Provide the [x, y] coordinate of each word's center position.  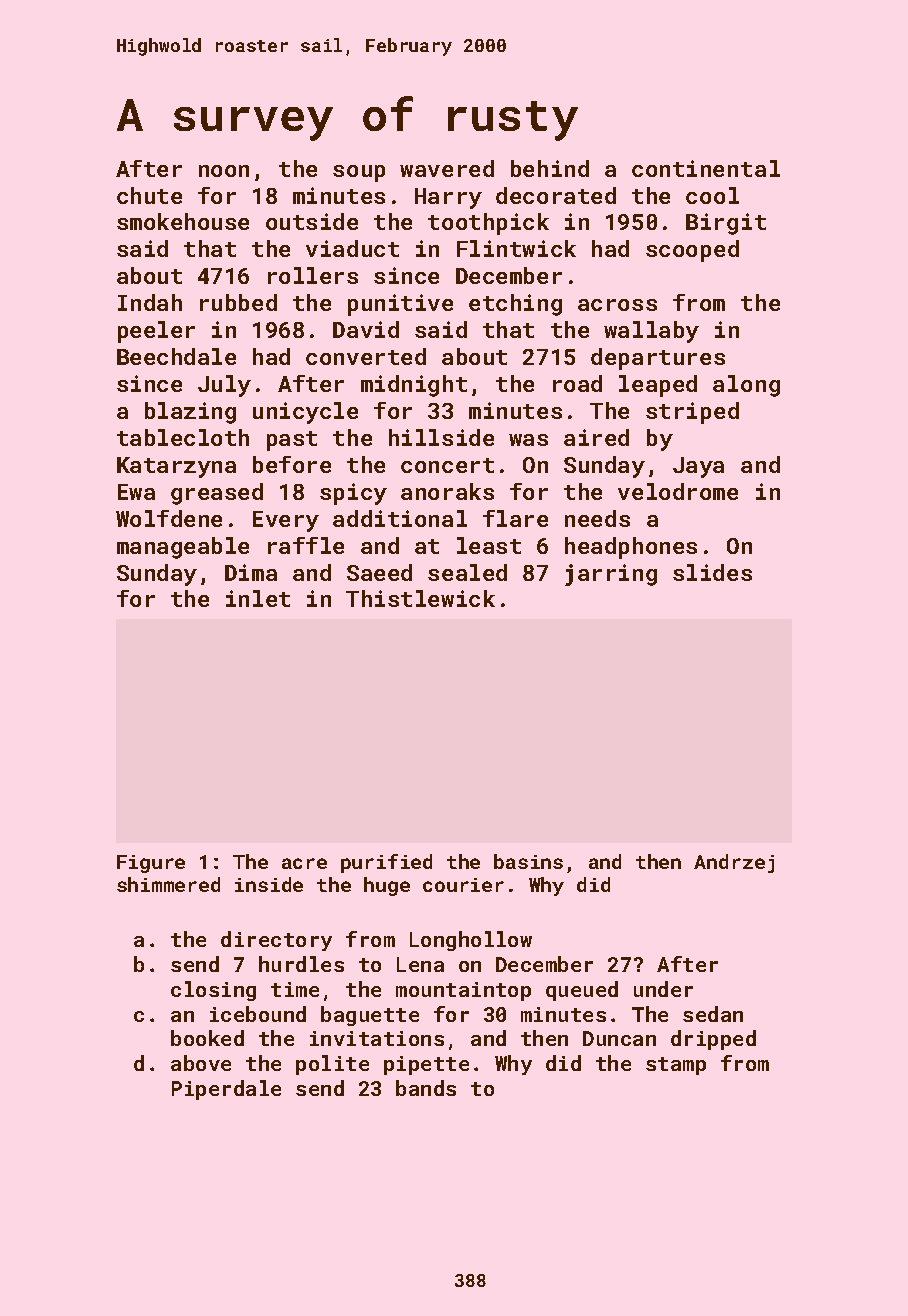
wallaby [651, 332]
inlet [258, 598]
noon [224, 171]
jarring [611, 575]
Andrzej [734, 863]
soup [359, 173]
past [292, 441]
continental [706, 168]
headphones [631, 548]
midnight [414, 386]
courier [463, 885]
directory [276, 941]
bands [426, 1088]
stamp [676, 1066]
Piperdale [226, 1090]
